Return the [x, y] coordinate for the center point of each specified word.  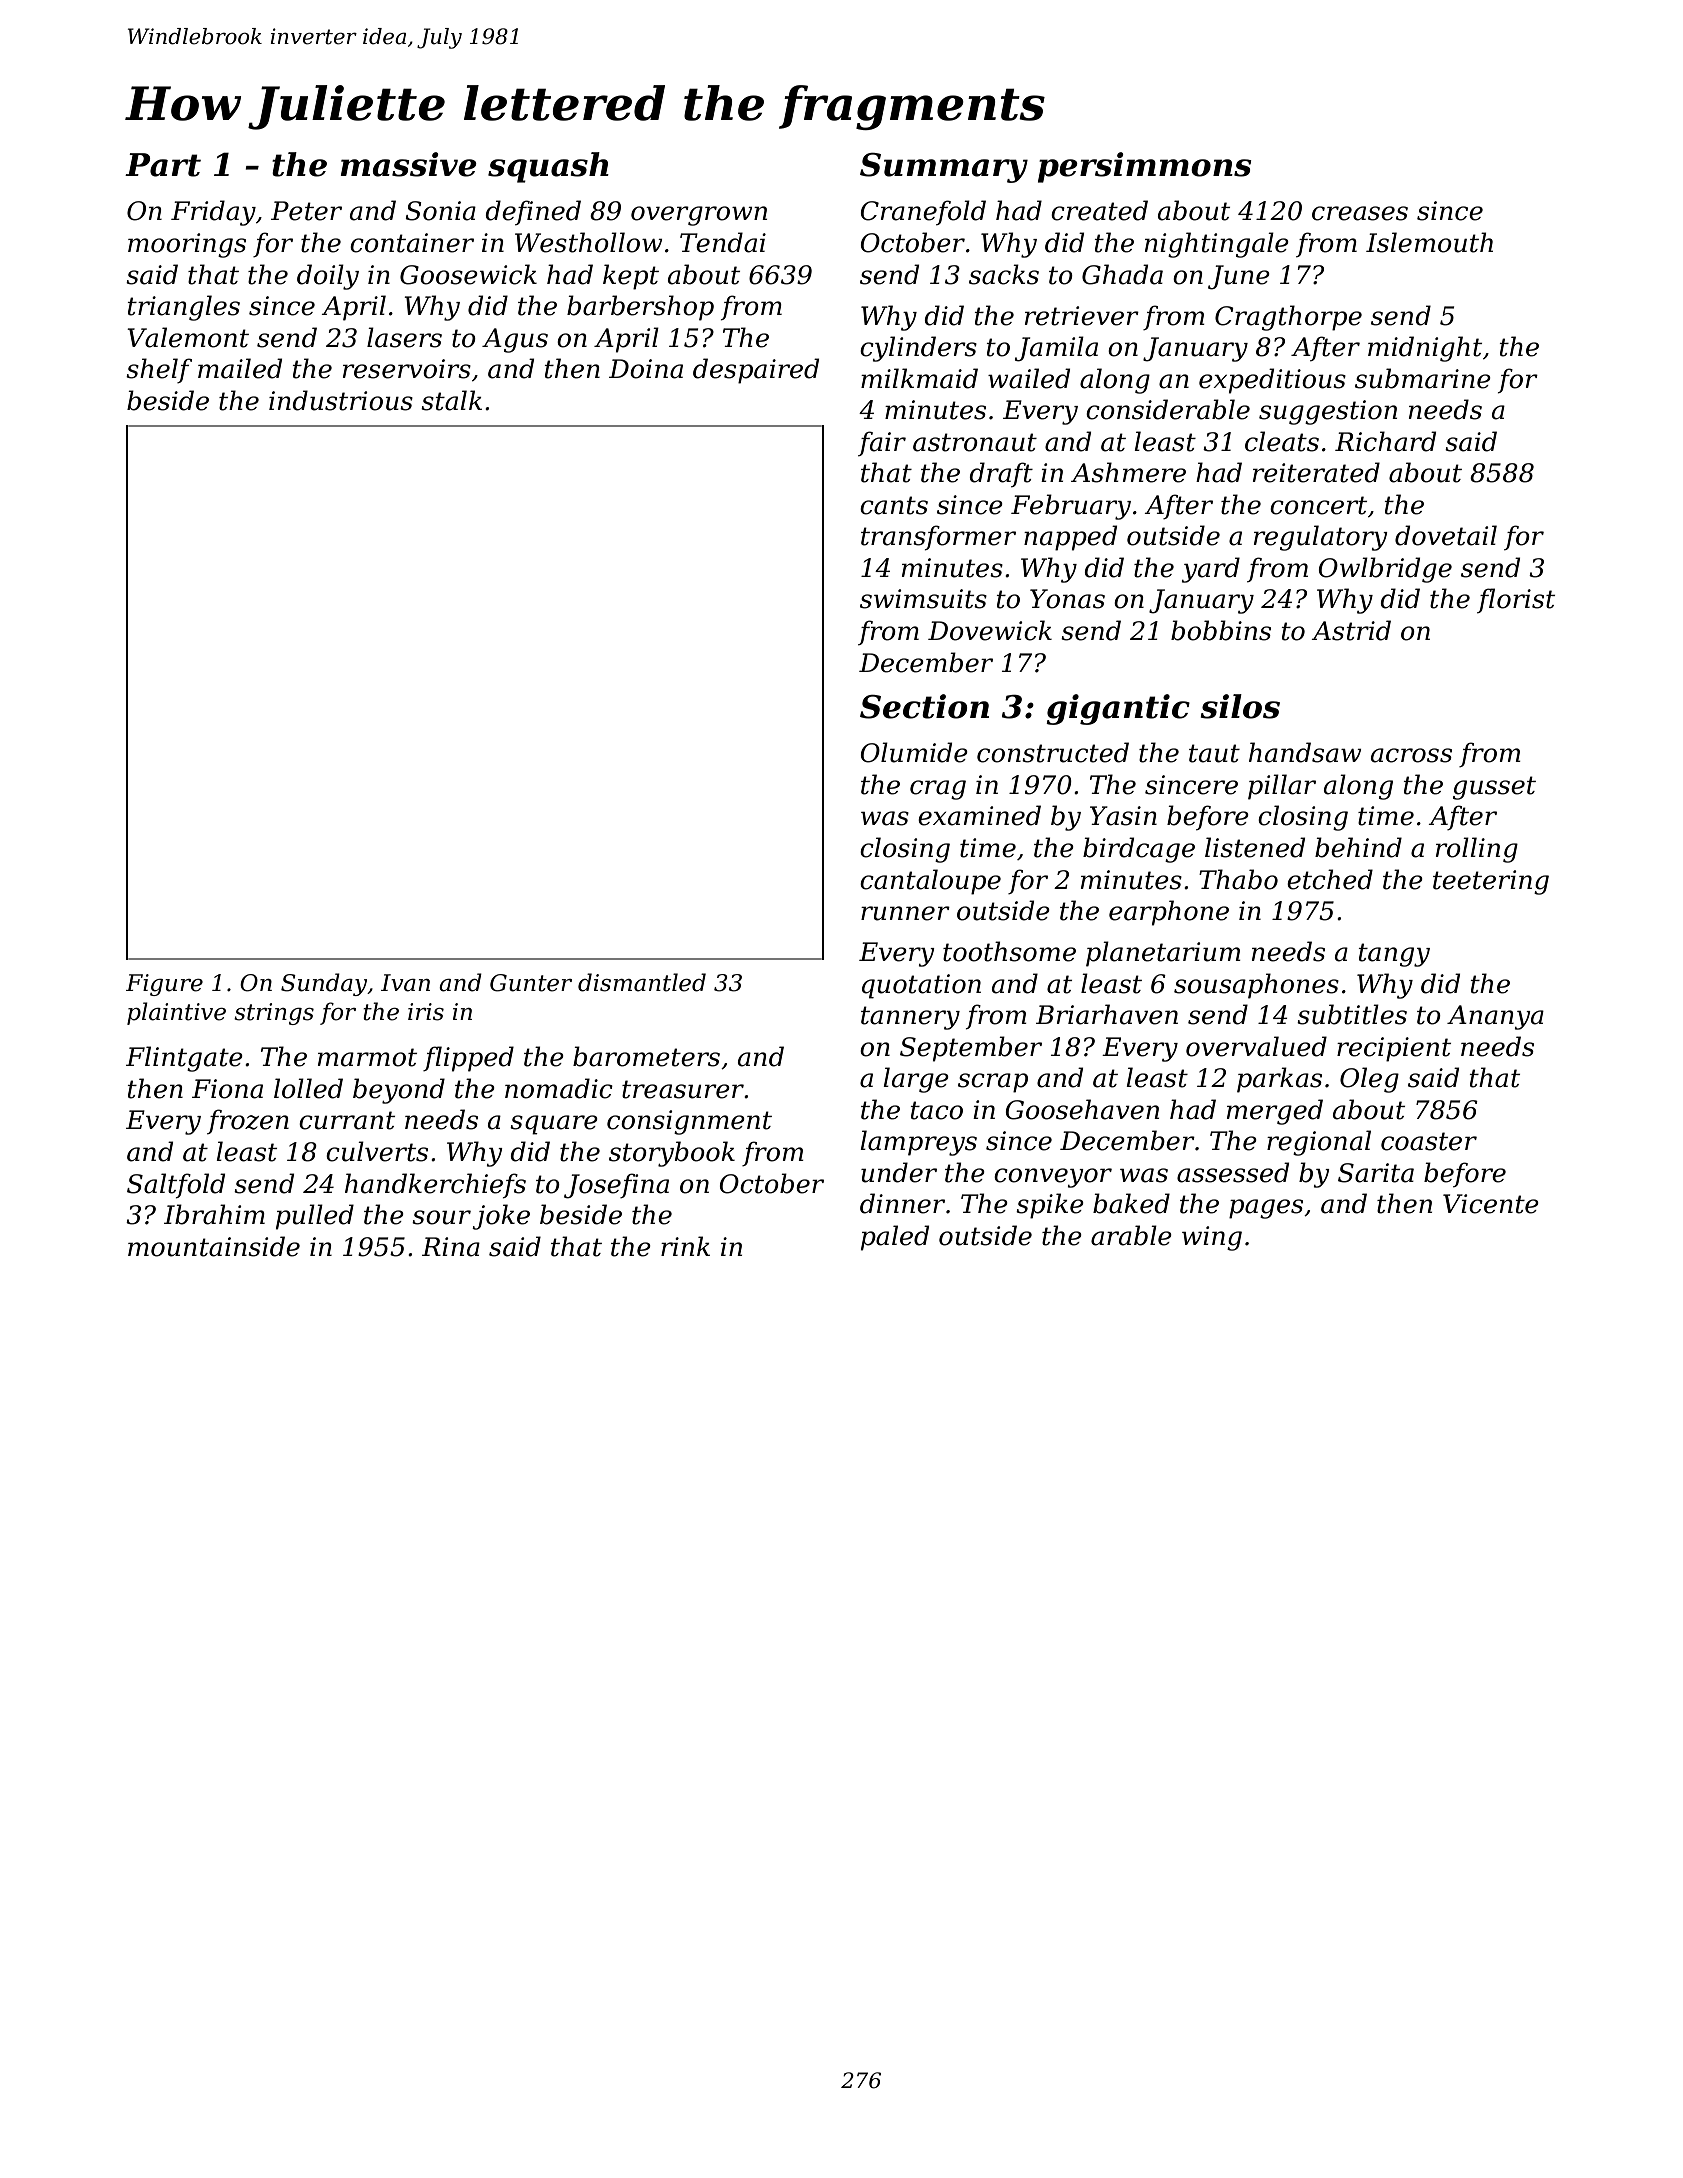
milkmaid [919, 378]
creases [1360, 213]
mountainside [214, 1246]
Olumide [914, 752]
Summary [944, 168]
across [1411, 755]
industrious [341, 400]
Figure [164, 985]
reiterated [1316, 472]
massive [408, 164]
